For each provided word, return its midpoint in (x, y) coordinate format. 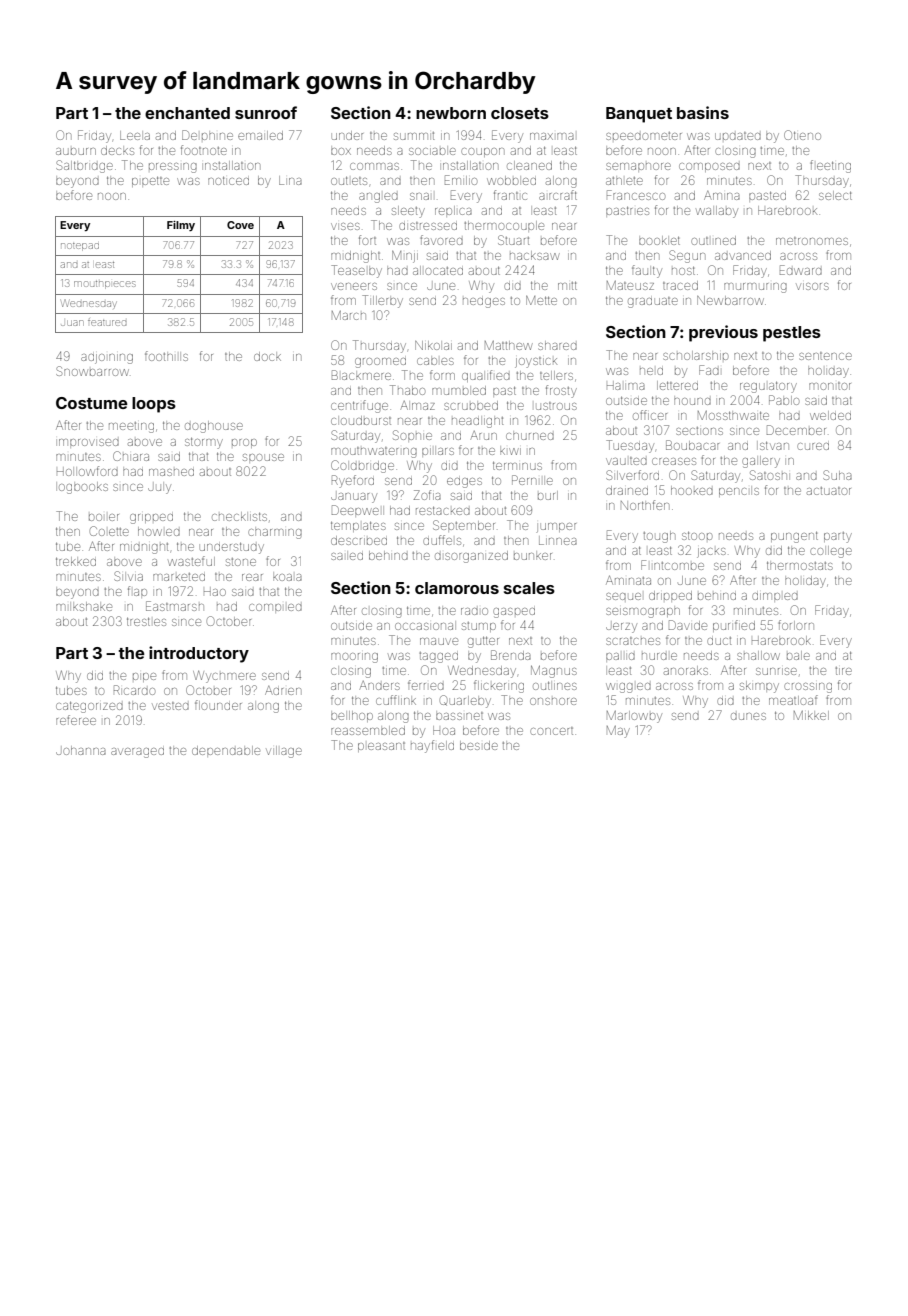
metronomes (812, 241)
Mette (541, 300)
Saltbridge (84, 166)
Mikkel (811, 715)
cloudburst (361, 420)
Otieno (802, 135)
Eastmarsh (175, 606)
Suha (837, 475)
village (284, 752)
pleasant (381, 747)
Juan (72, 323)
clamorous (457, 588)
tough (659, 537)
